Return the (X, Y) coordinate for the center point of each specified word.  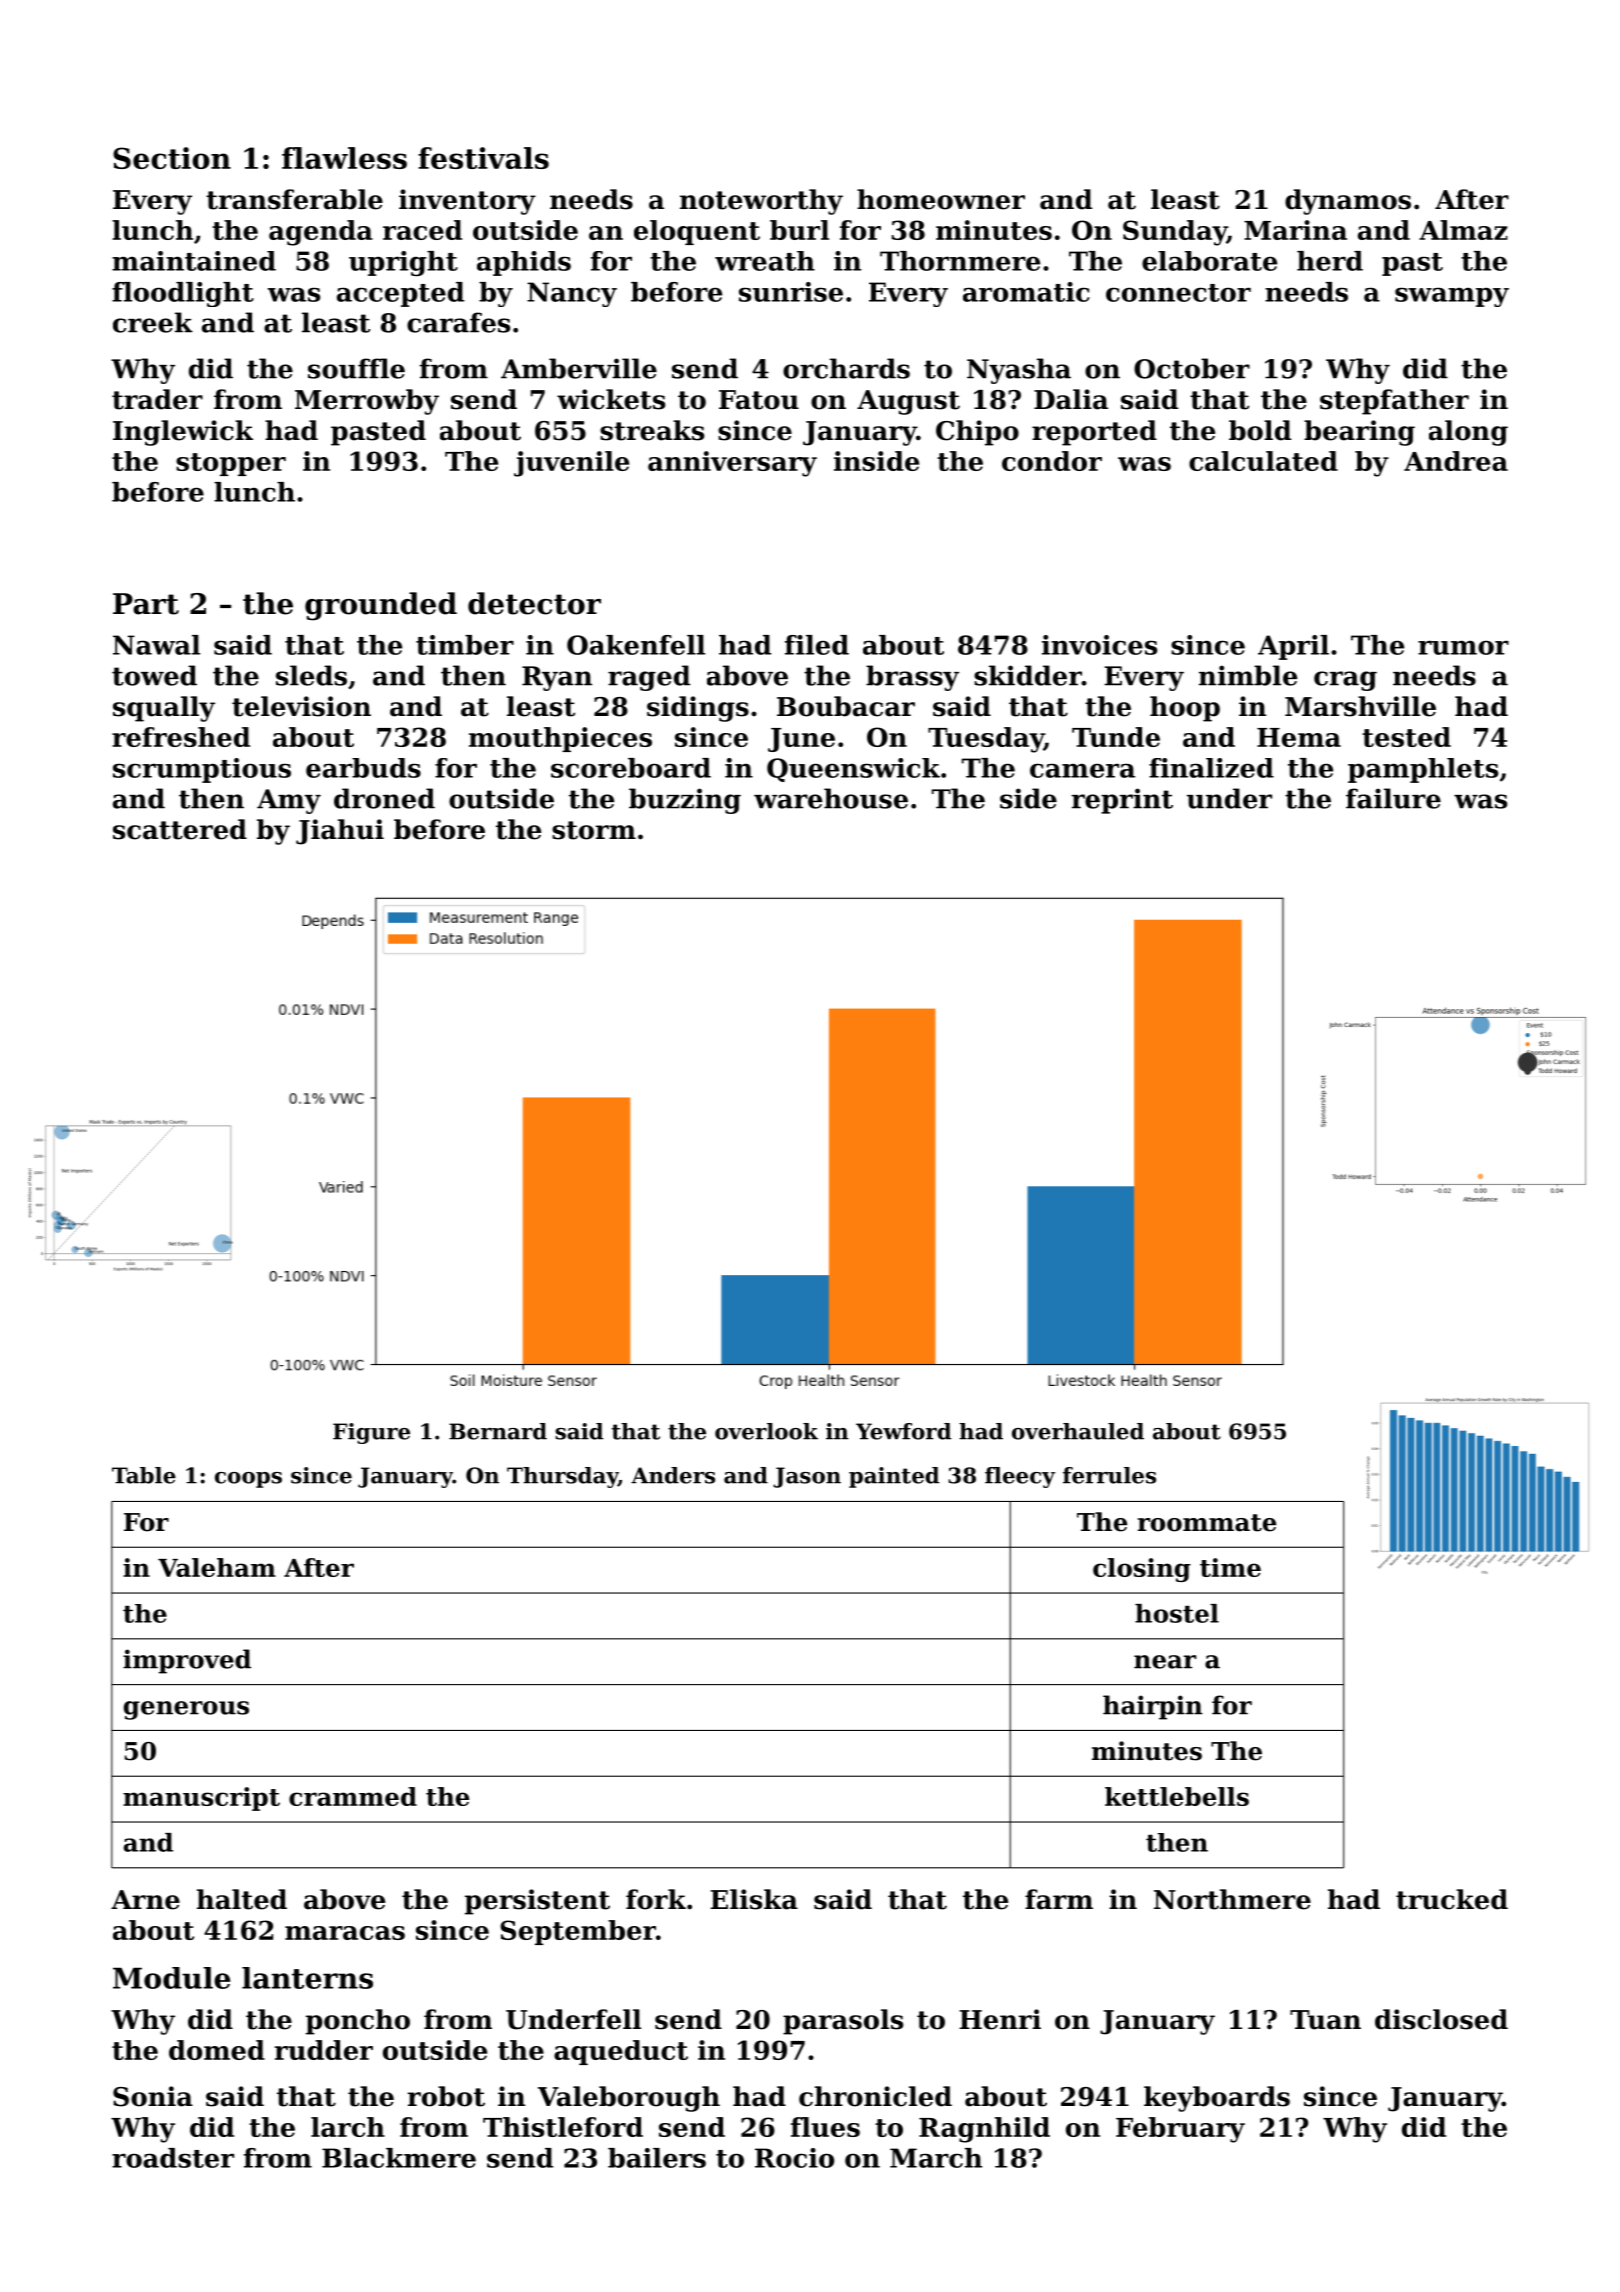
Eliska (754, 1899)
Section (172, 158)
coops (248, 1480)
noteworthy (761, 202)
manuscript (201, 1799)
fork (656, 1899)
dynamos (1348, 202)
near (1165, 1662)
